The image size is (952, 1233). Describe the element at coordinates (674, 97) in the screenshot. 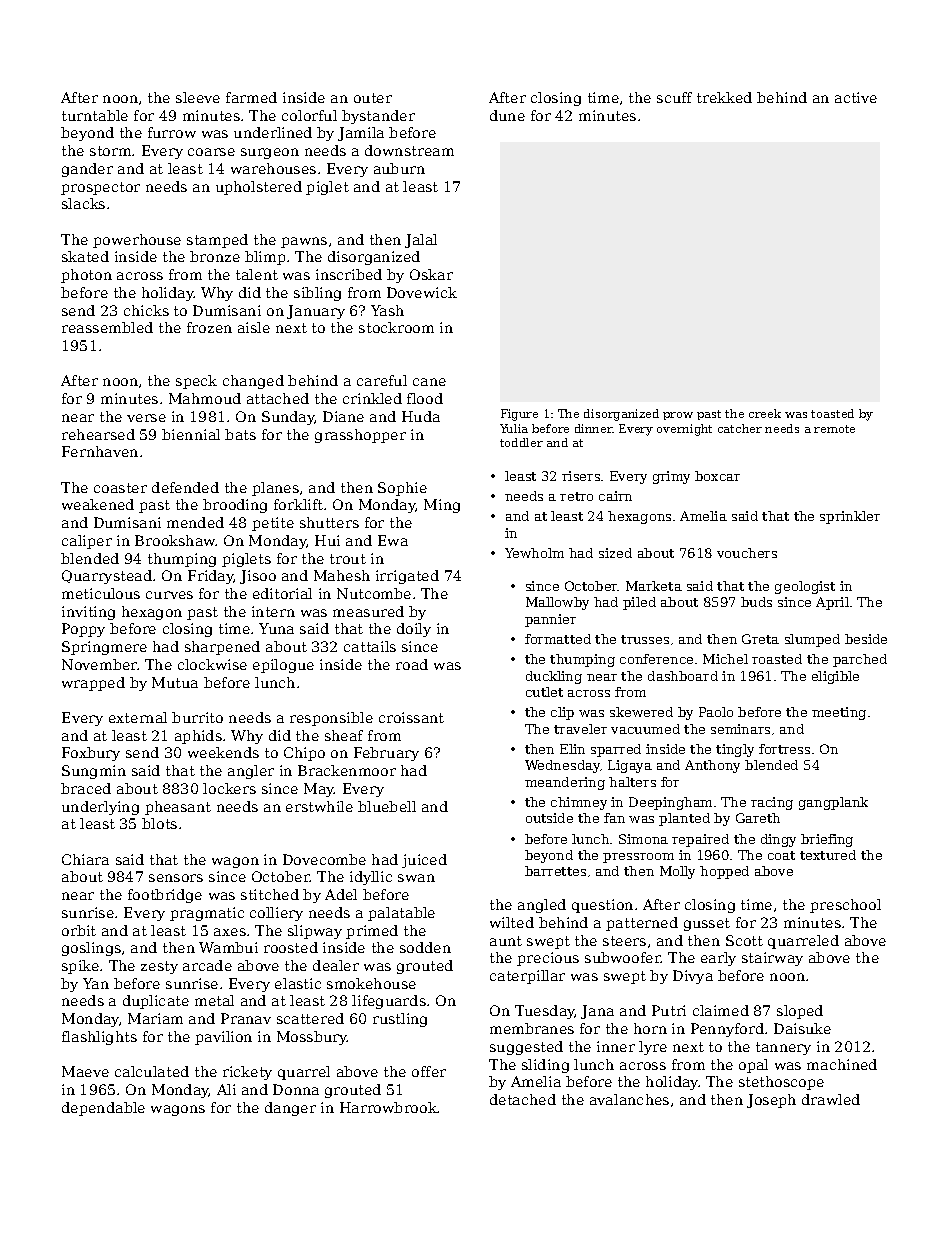

I see `scuff` at that location.
